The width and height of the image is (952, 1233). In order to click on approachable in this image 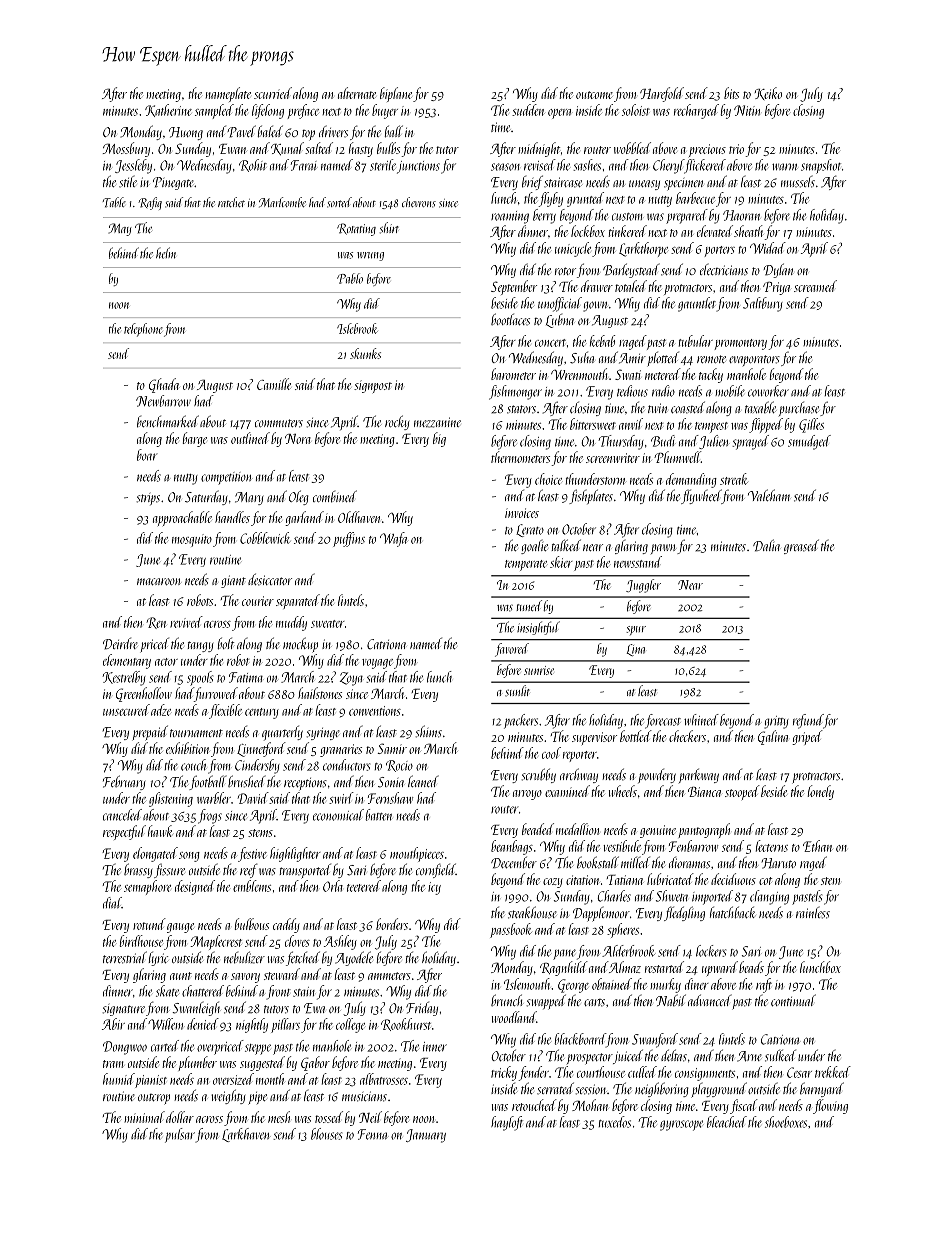, I will do `click(182, 518)`.
